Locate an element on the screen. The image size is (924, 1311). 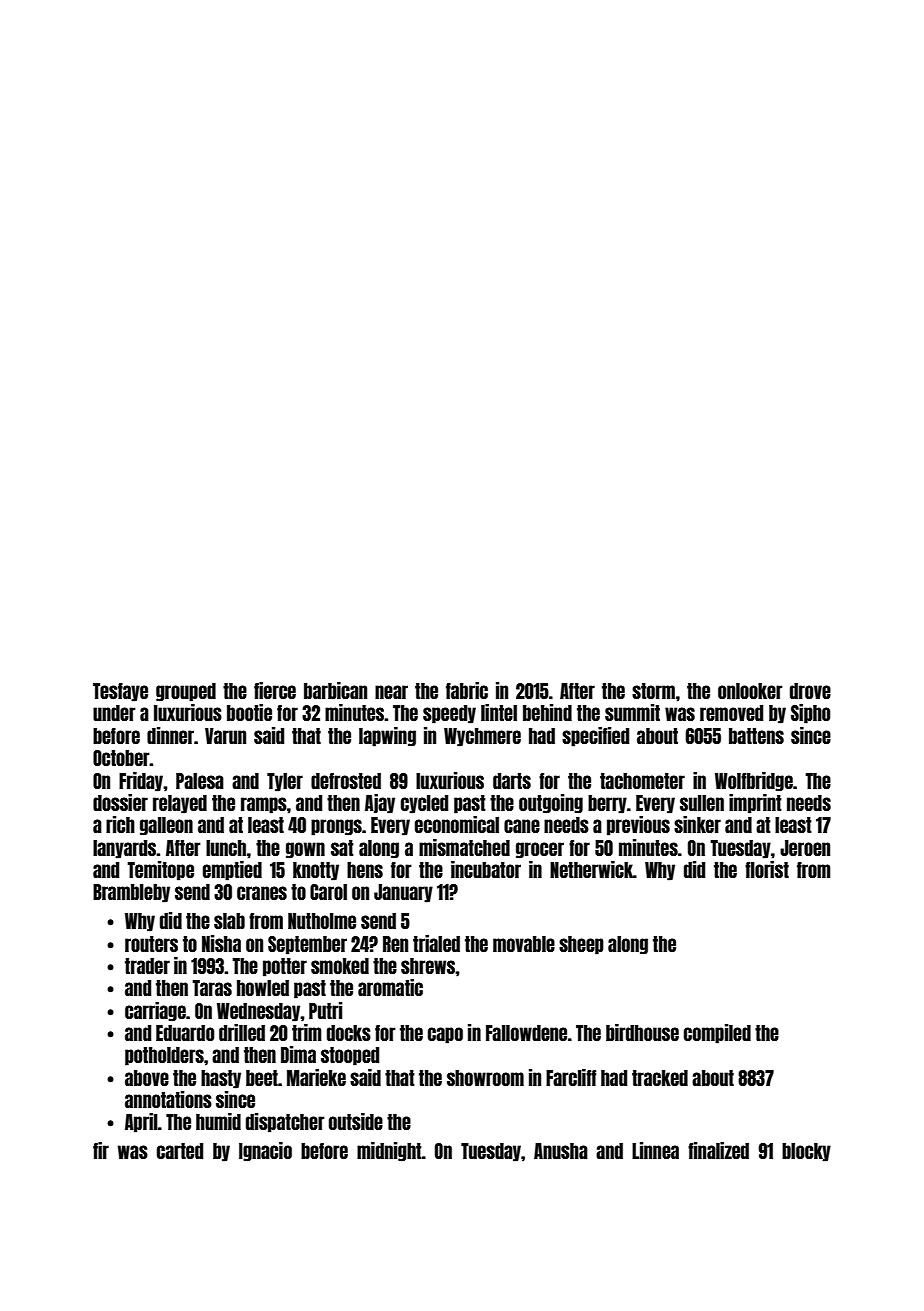
carriage is located at coordinates (155, 1012).
